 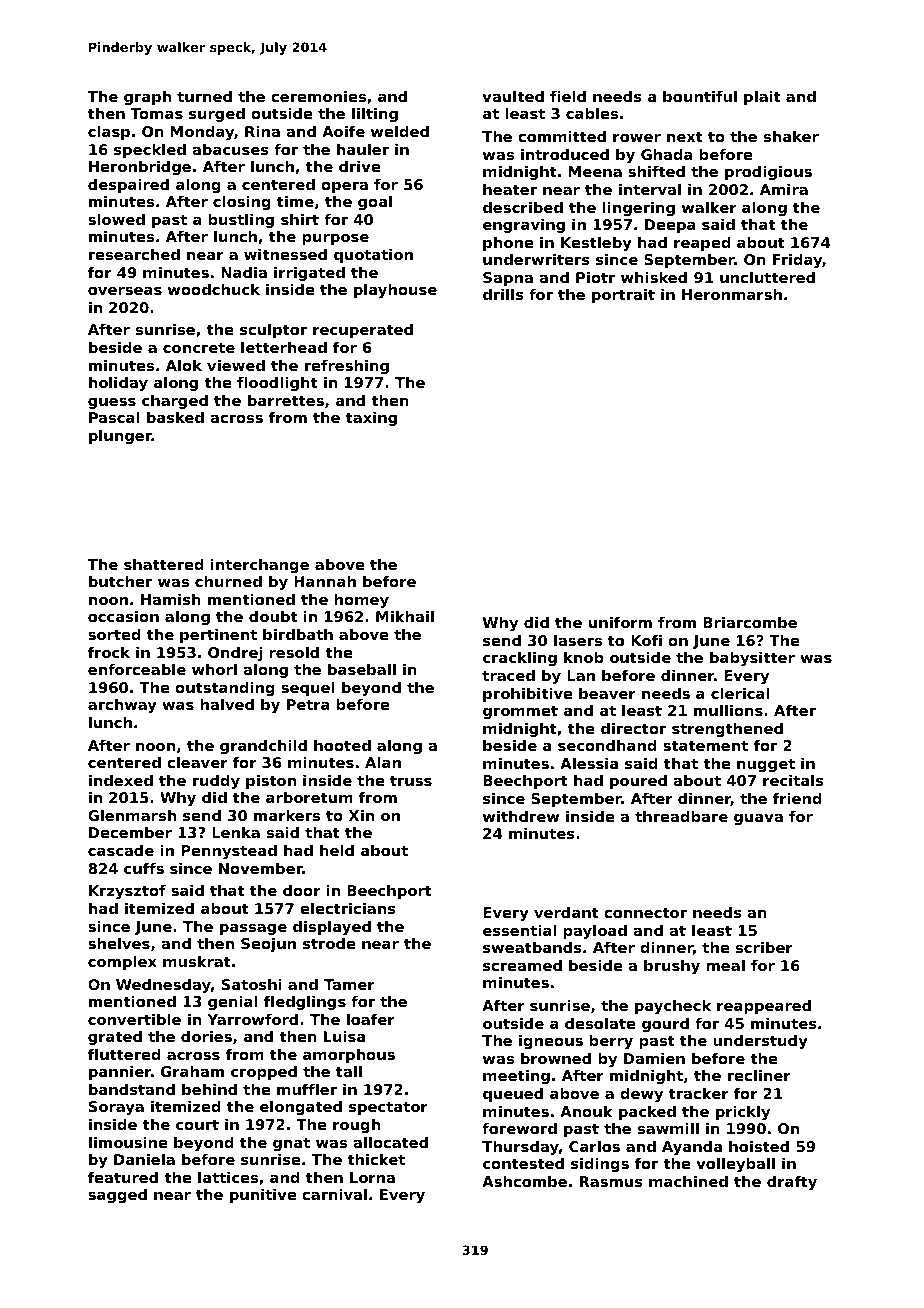 I want to click on pannier, so click(x=120, y=1073).
